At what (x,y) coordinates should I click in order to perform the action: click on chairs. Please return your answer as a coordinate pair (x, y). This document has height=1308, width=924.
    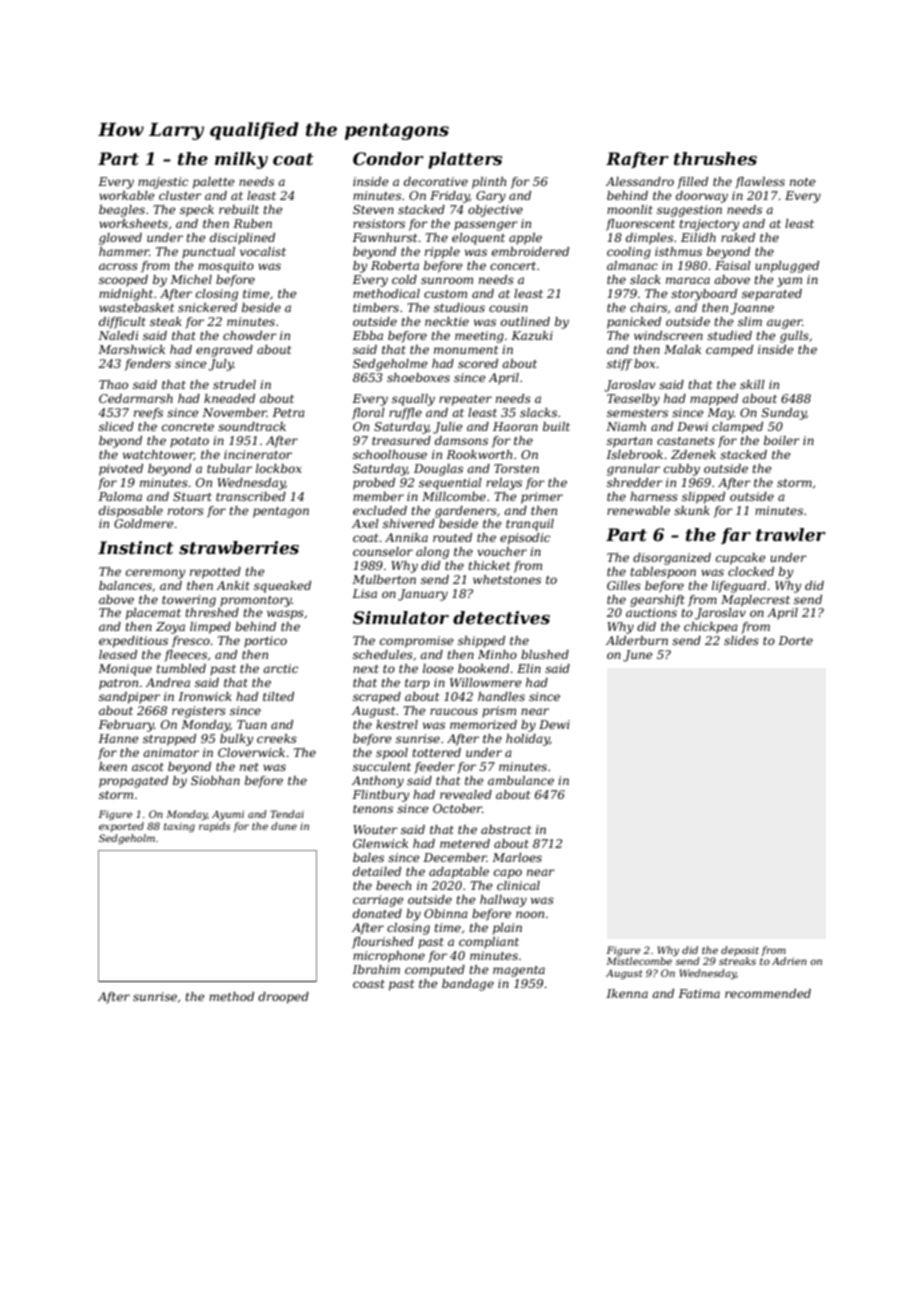
    Looking at the image, I should click on (648, 307).
